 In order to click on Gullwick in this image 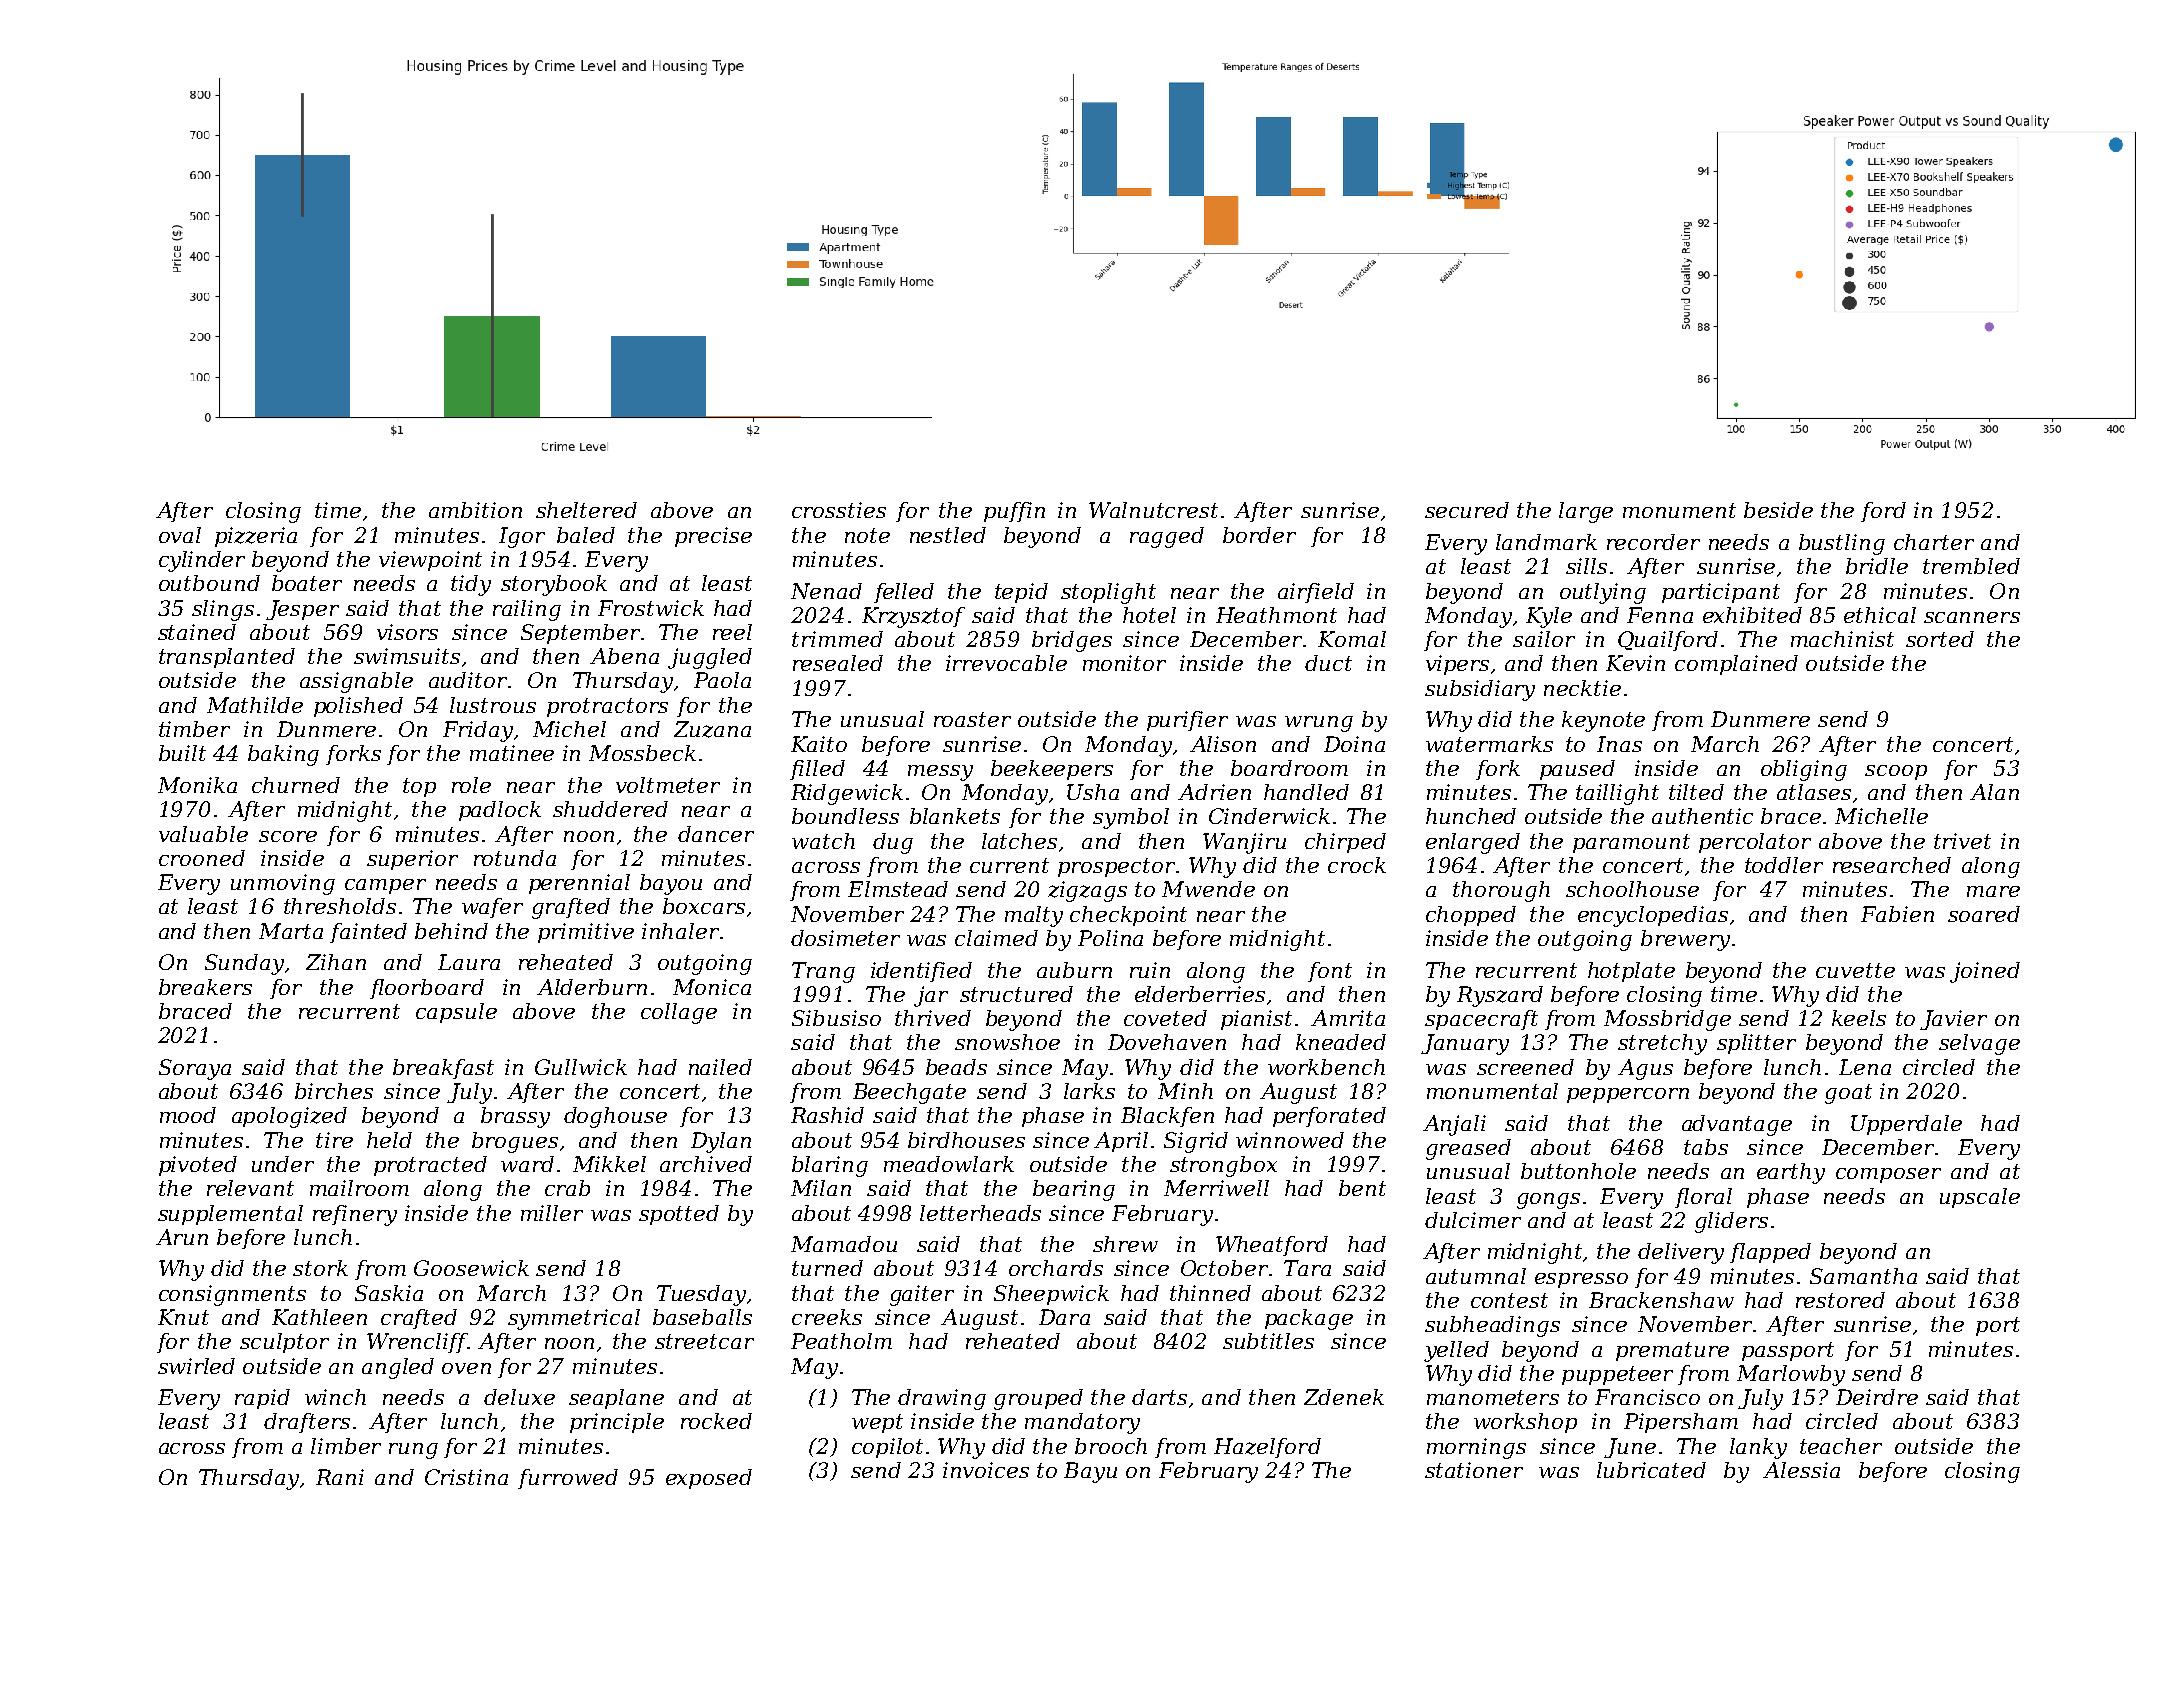, I will do `click(581, 1067)`.
